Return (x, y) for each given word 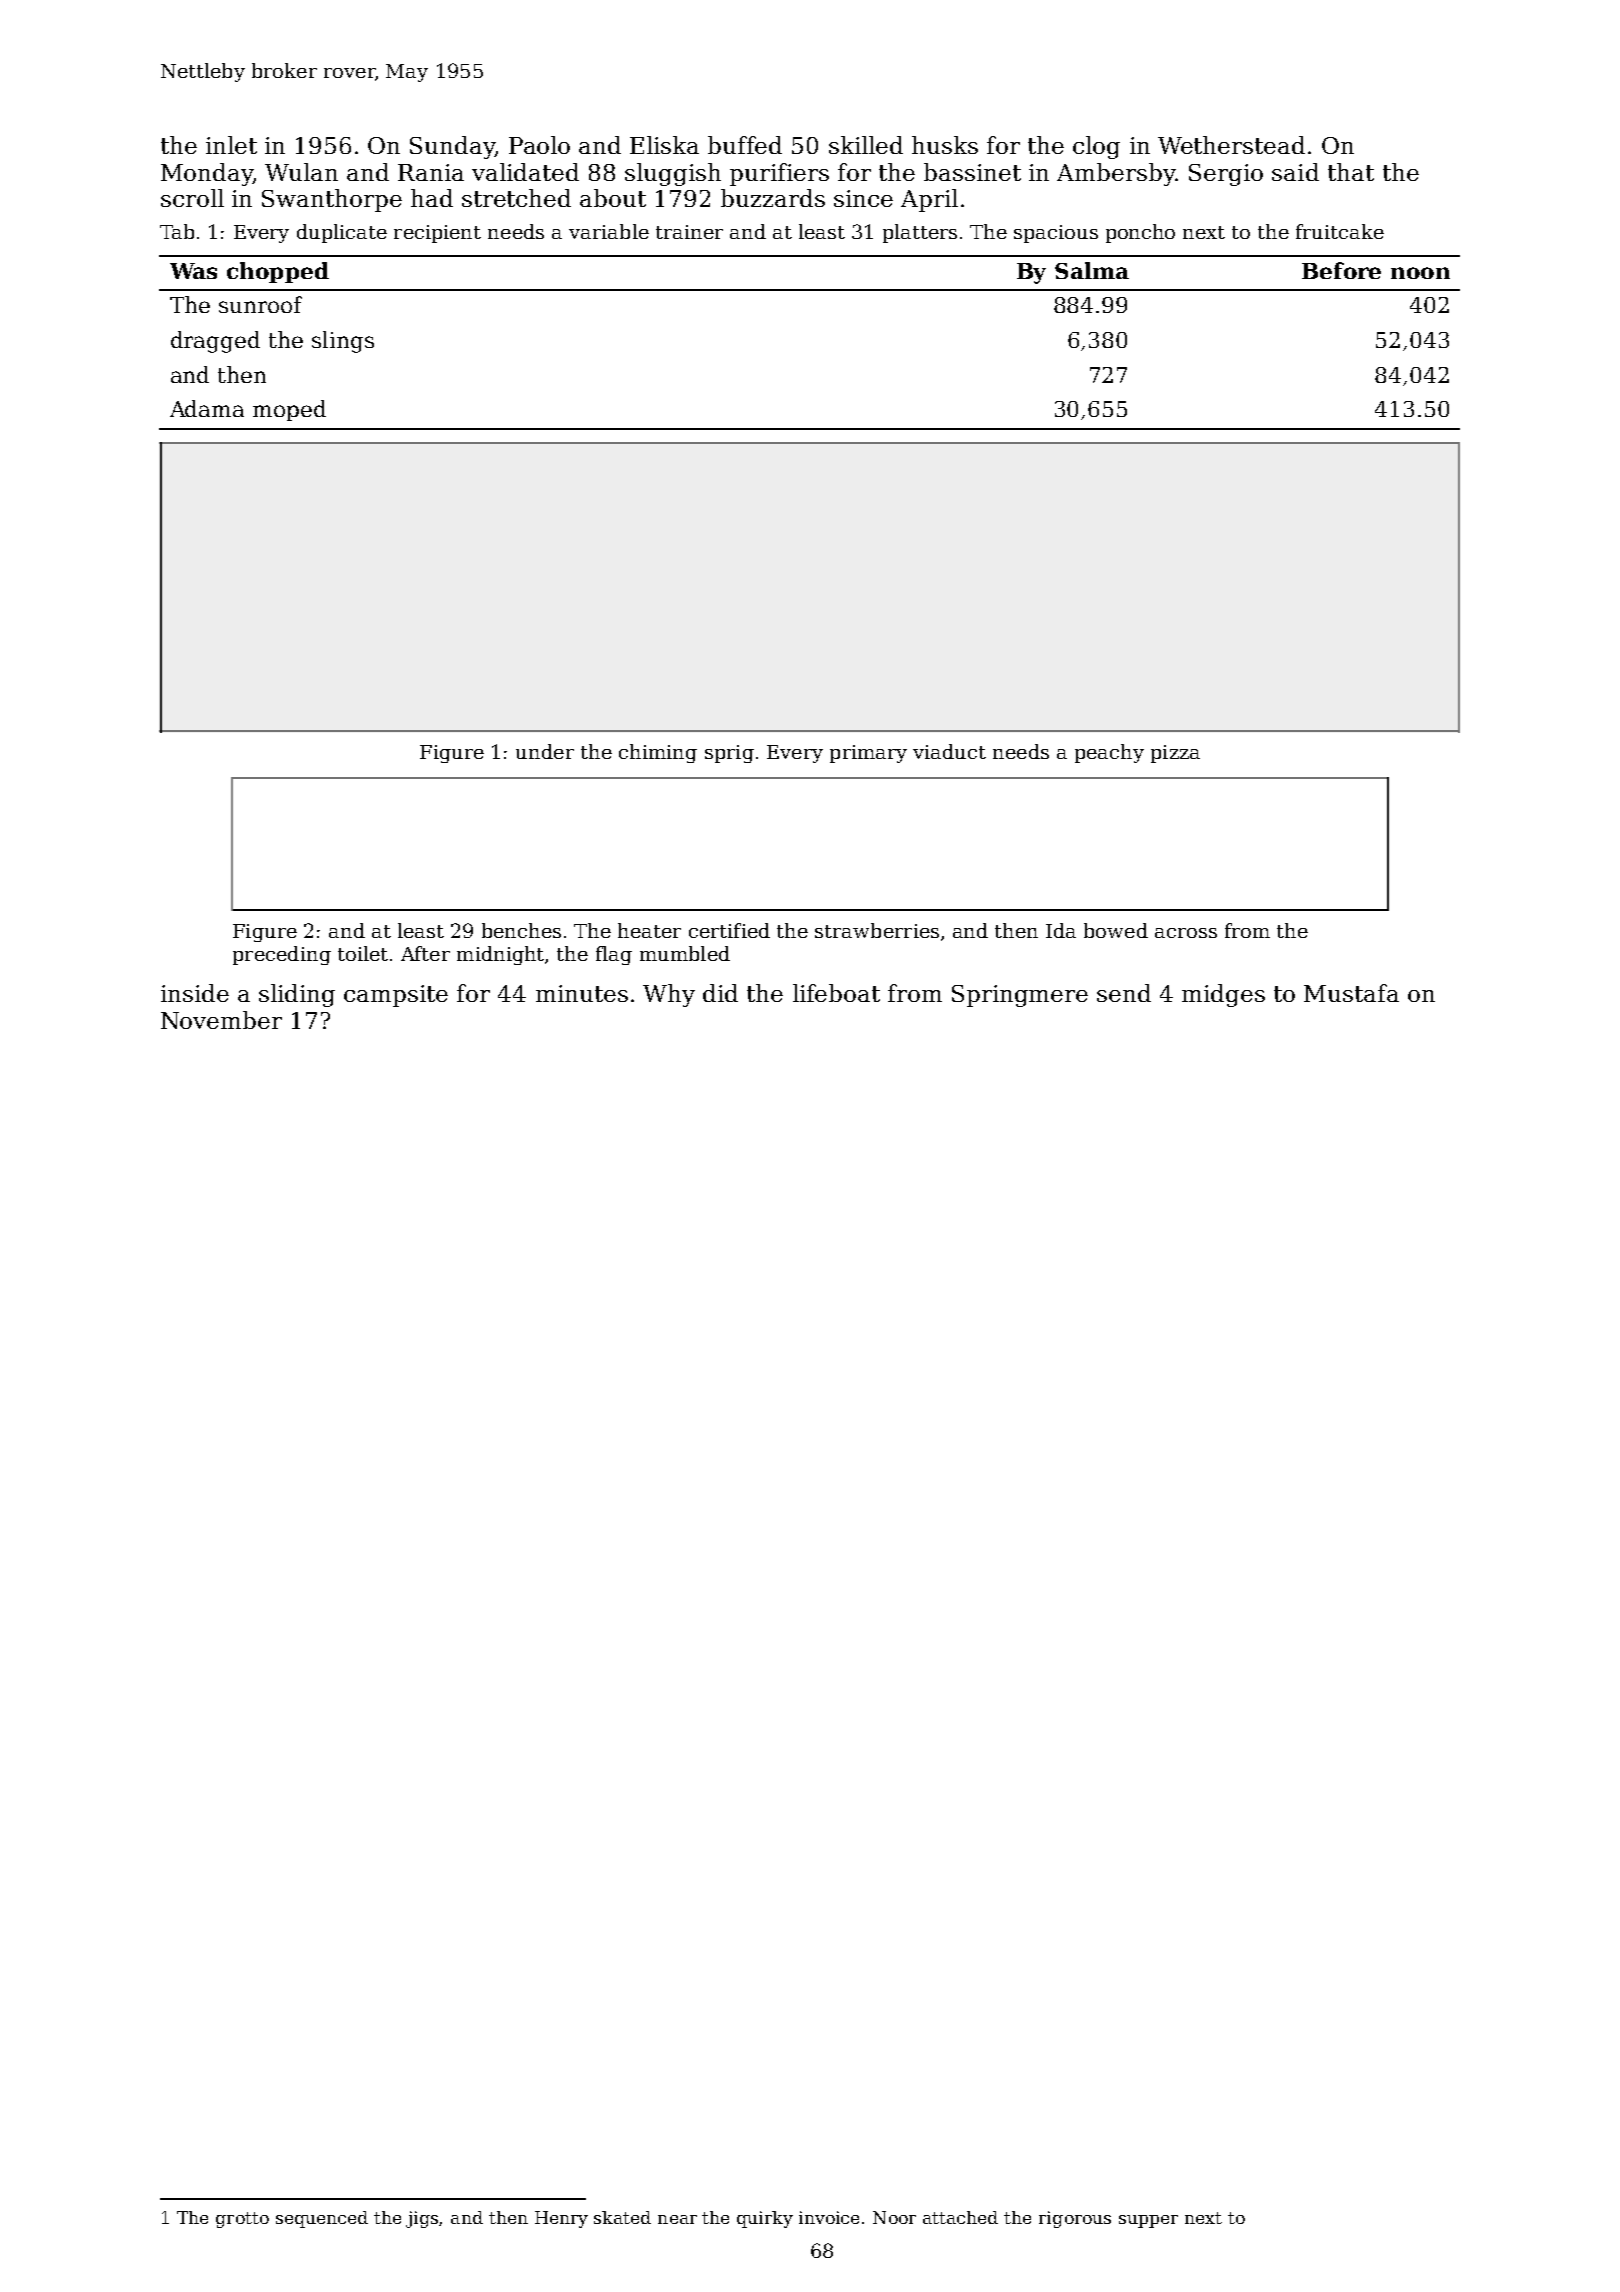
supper (1148, 2221)
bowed (1116, 930)
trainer (689, 232)
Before (1341, 270)
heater (649, 930)
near (677, 2219)
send (1124, 993)
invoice (829, 2217)
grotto (242, 2220)
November (221, 1020)
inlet (231, 145)
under (545, 751)
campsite (396, 996)
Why (669, 995)
